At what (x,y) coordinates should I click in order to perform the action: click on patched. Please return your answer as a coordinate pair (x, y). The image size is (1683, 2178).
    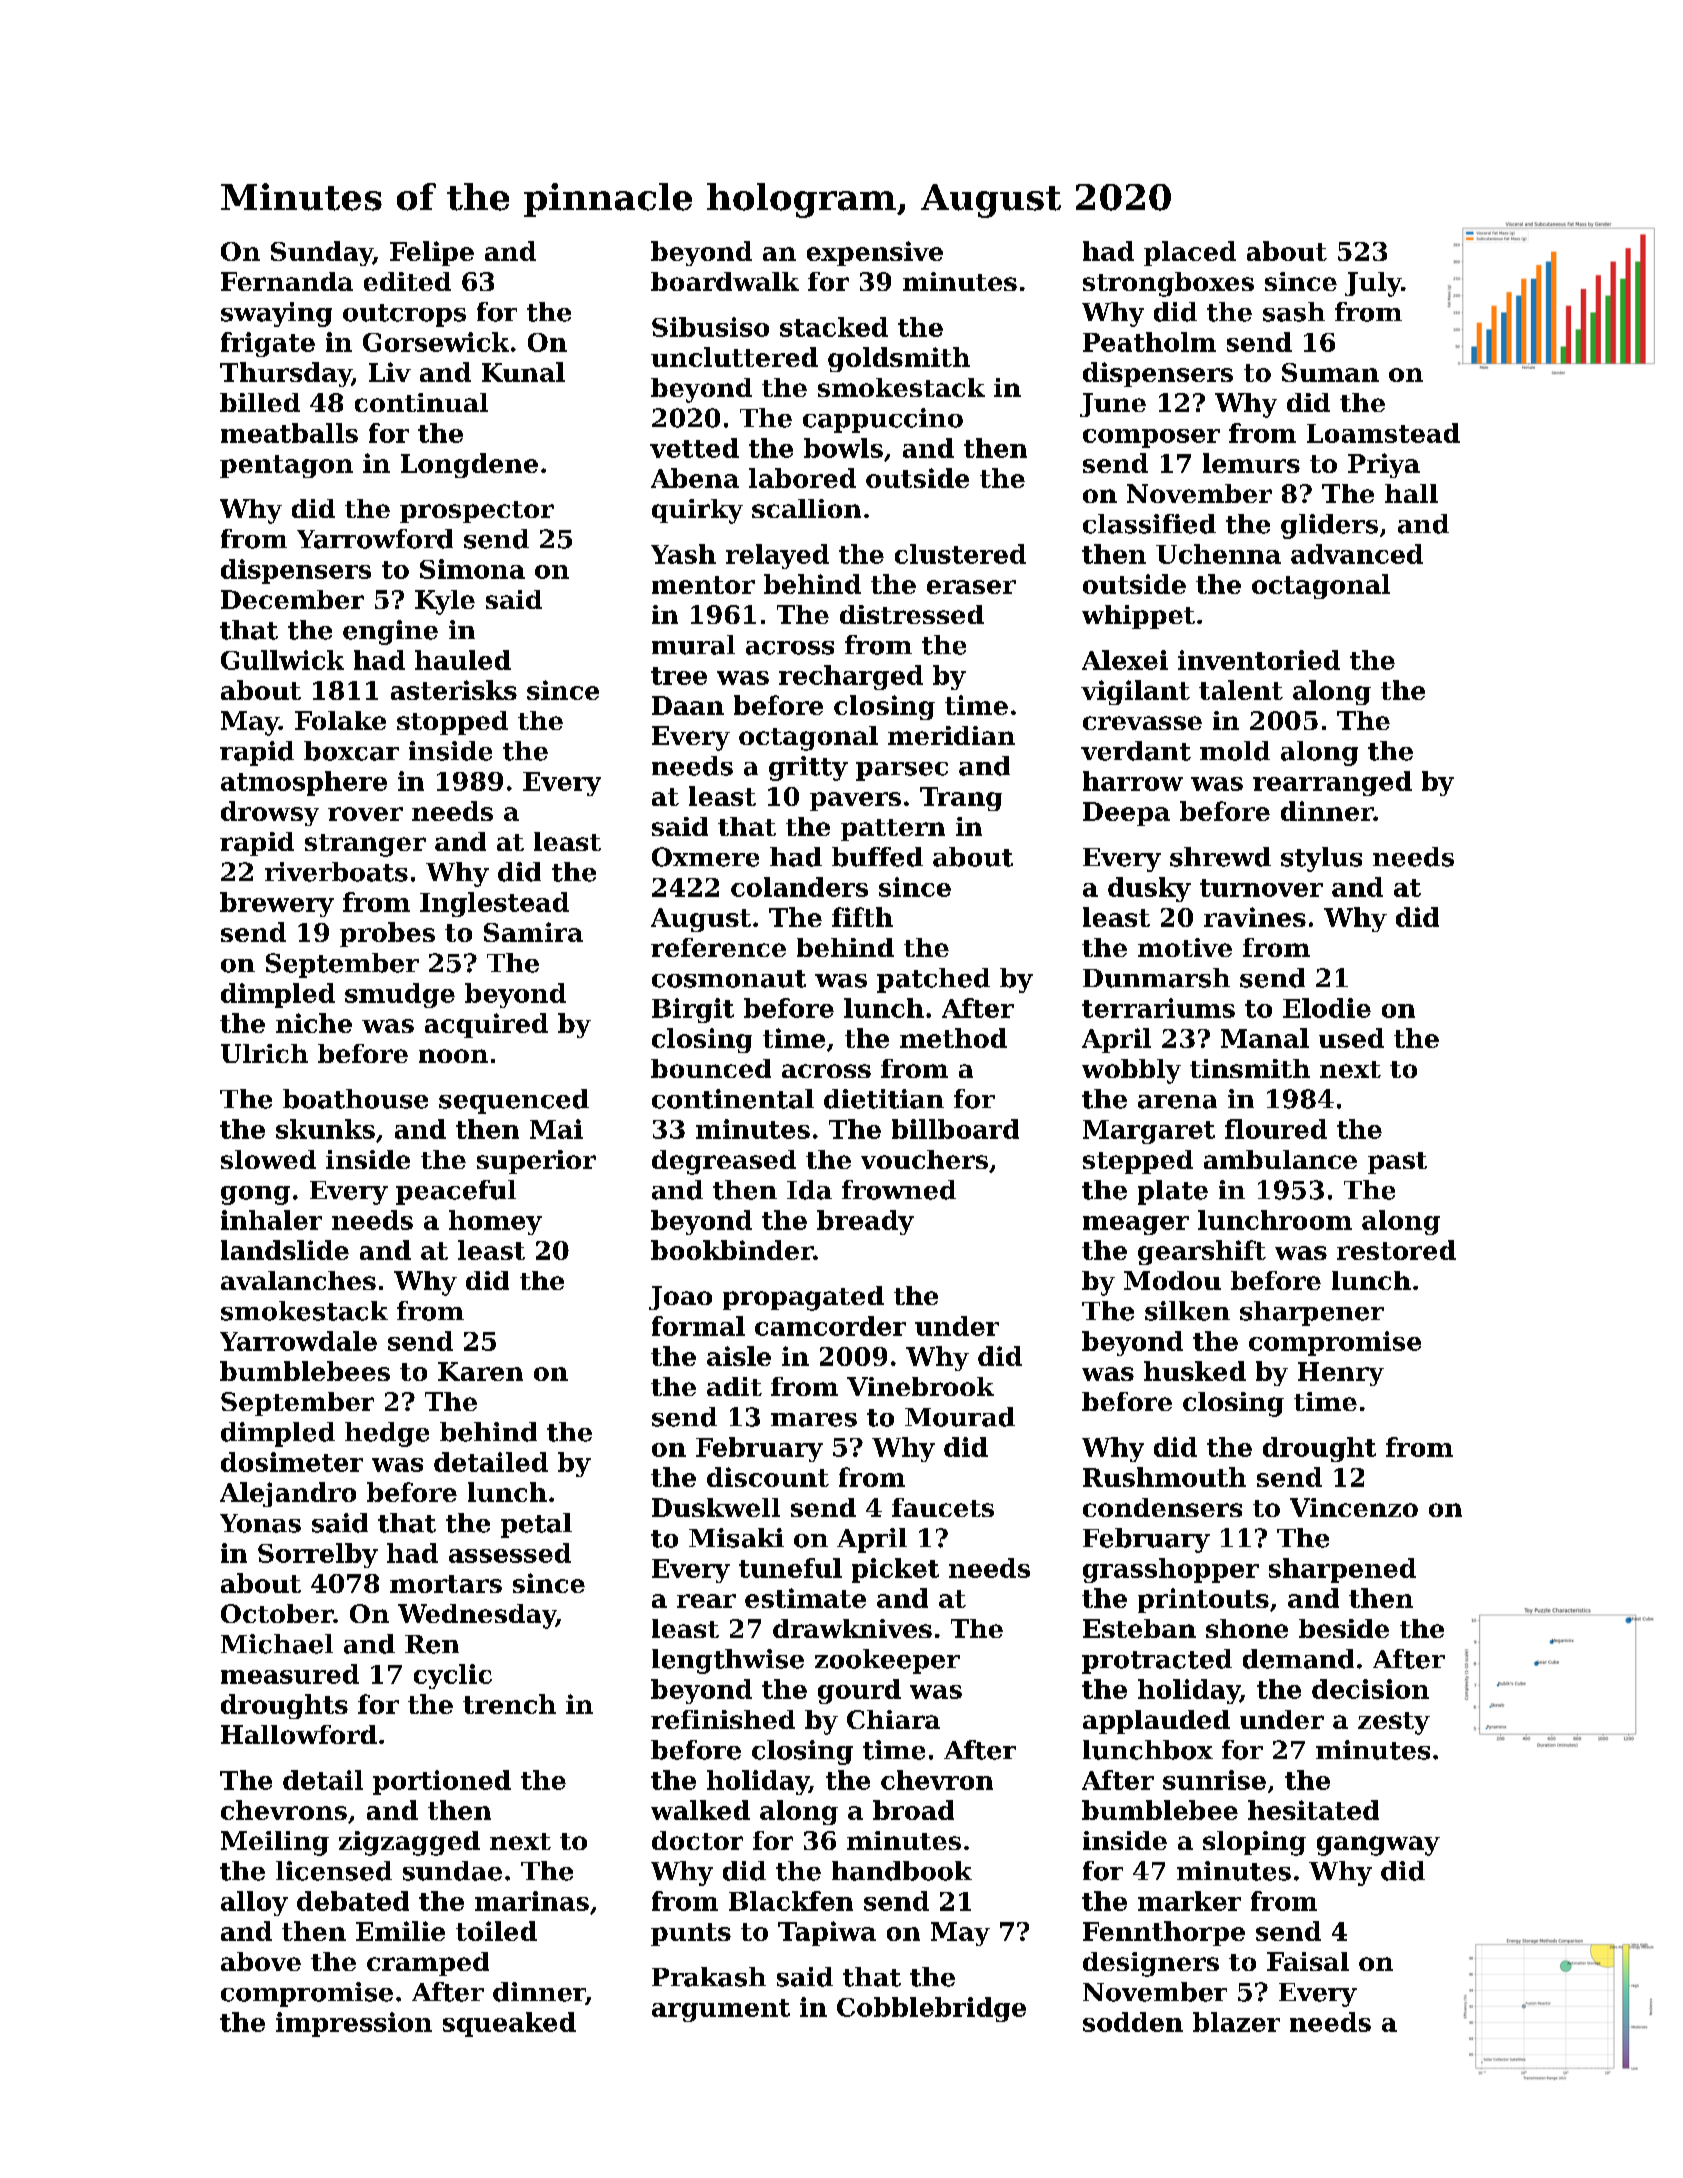
    Looking at the image, I should click on (933, 980).
